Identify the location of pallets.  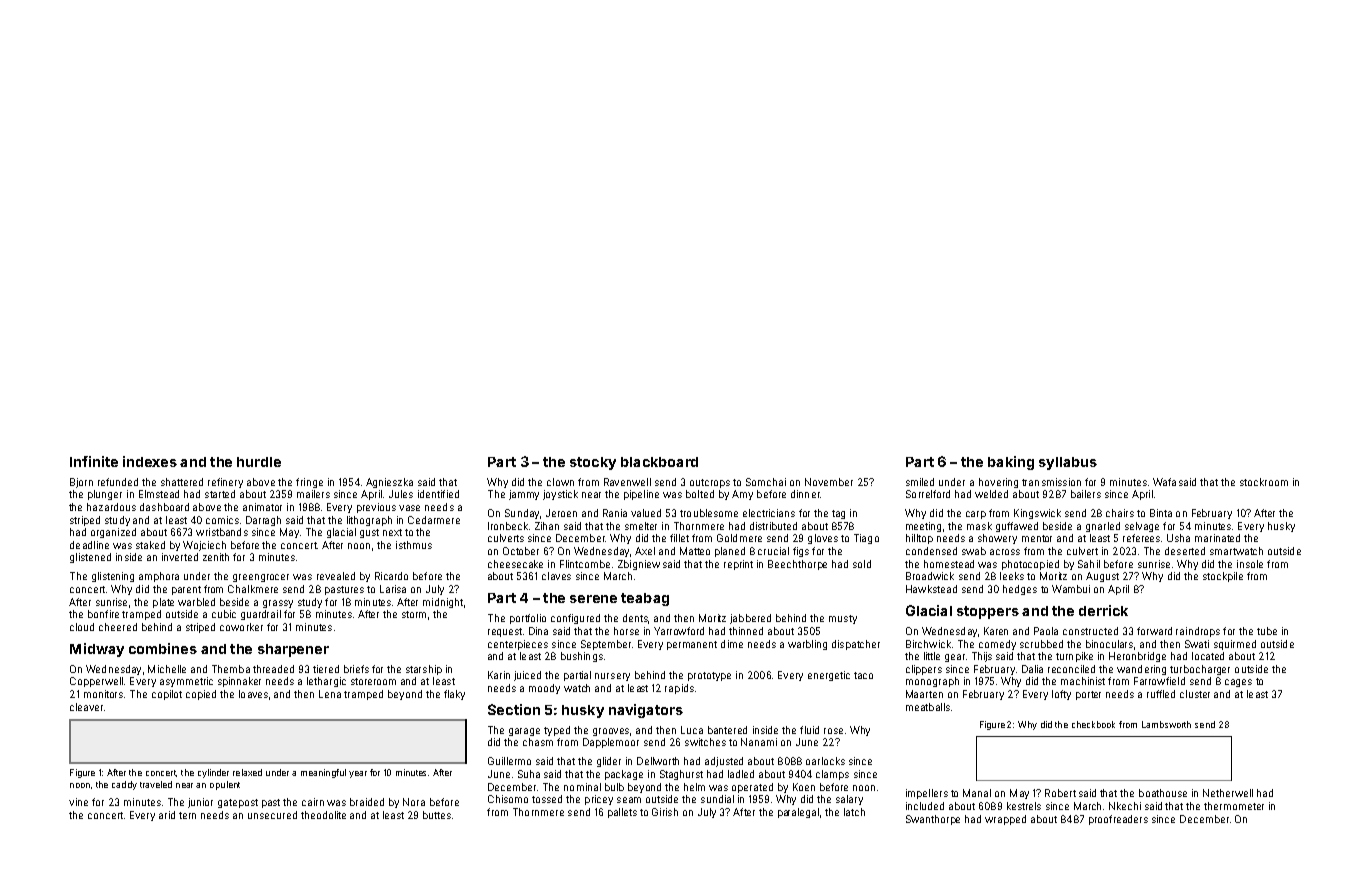
(622, 813).
